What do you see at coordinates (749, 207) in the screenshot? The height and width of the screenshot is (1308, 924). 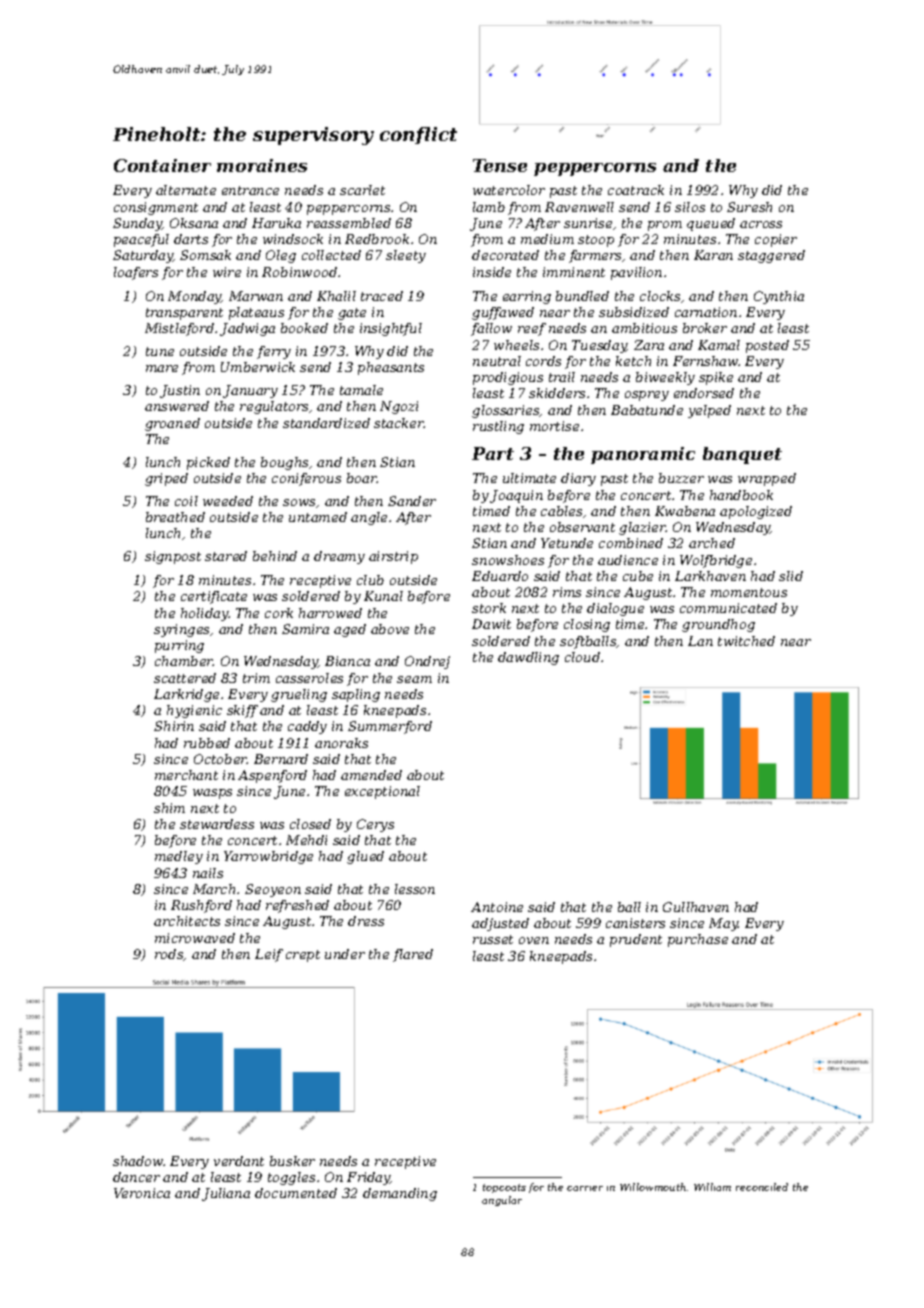 I see `Suresh` at bounding box center [749, 207].
